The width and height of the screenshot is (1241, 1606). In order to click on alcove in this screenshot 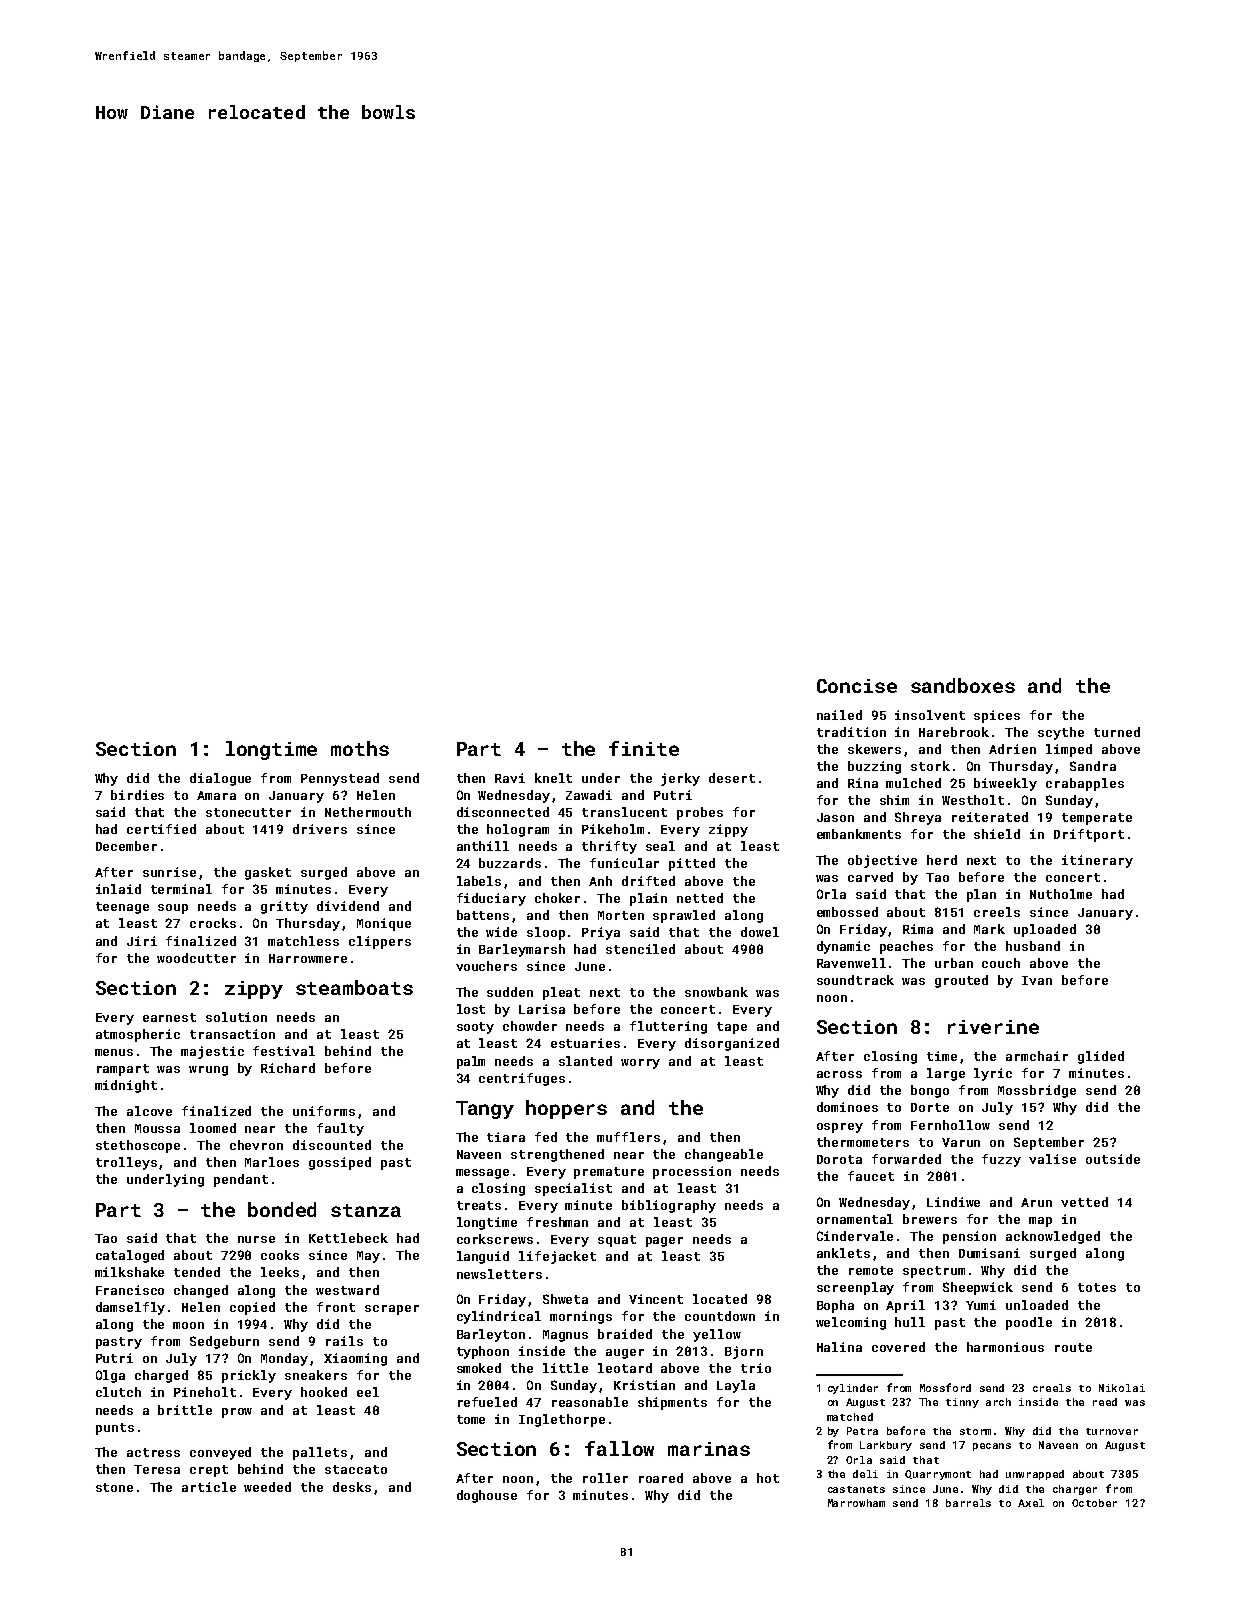, I will do `click(149, 1111)`.
